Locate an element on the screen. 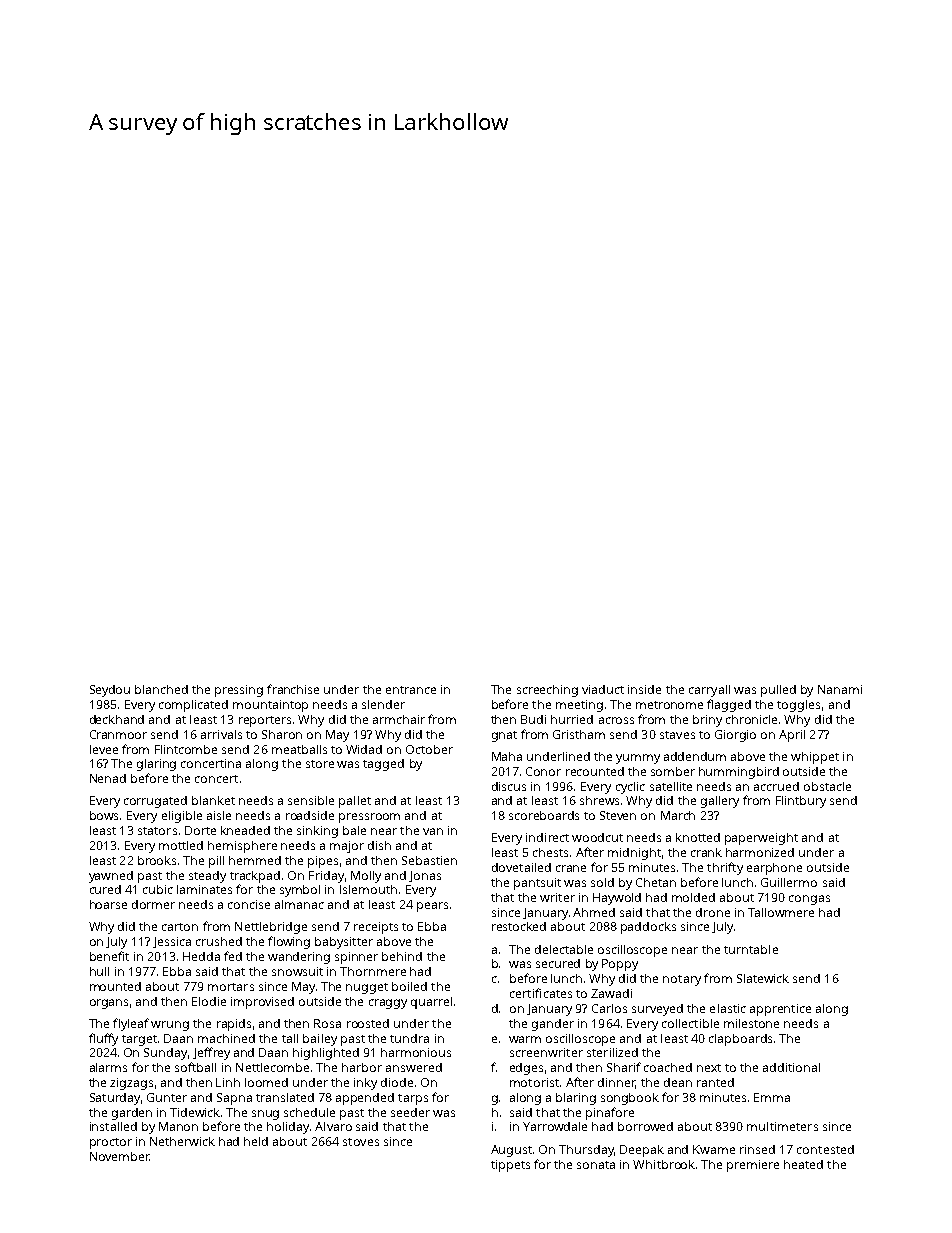 Image resolution: width=952 pixels, height=1233 pixels. molded is located at coordinates (693, 897).
